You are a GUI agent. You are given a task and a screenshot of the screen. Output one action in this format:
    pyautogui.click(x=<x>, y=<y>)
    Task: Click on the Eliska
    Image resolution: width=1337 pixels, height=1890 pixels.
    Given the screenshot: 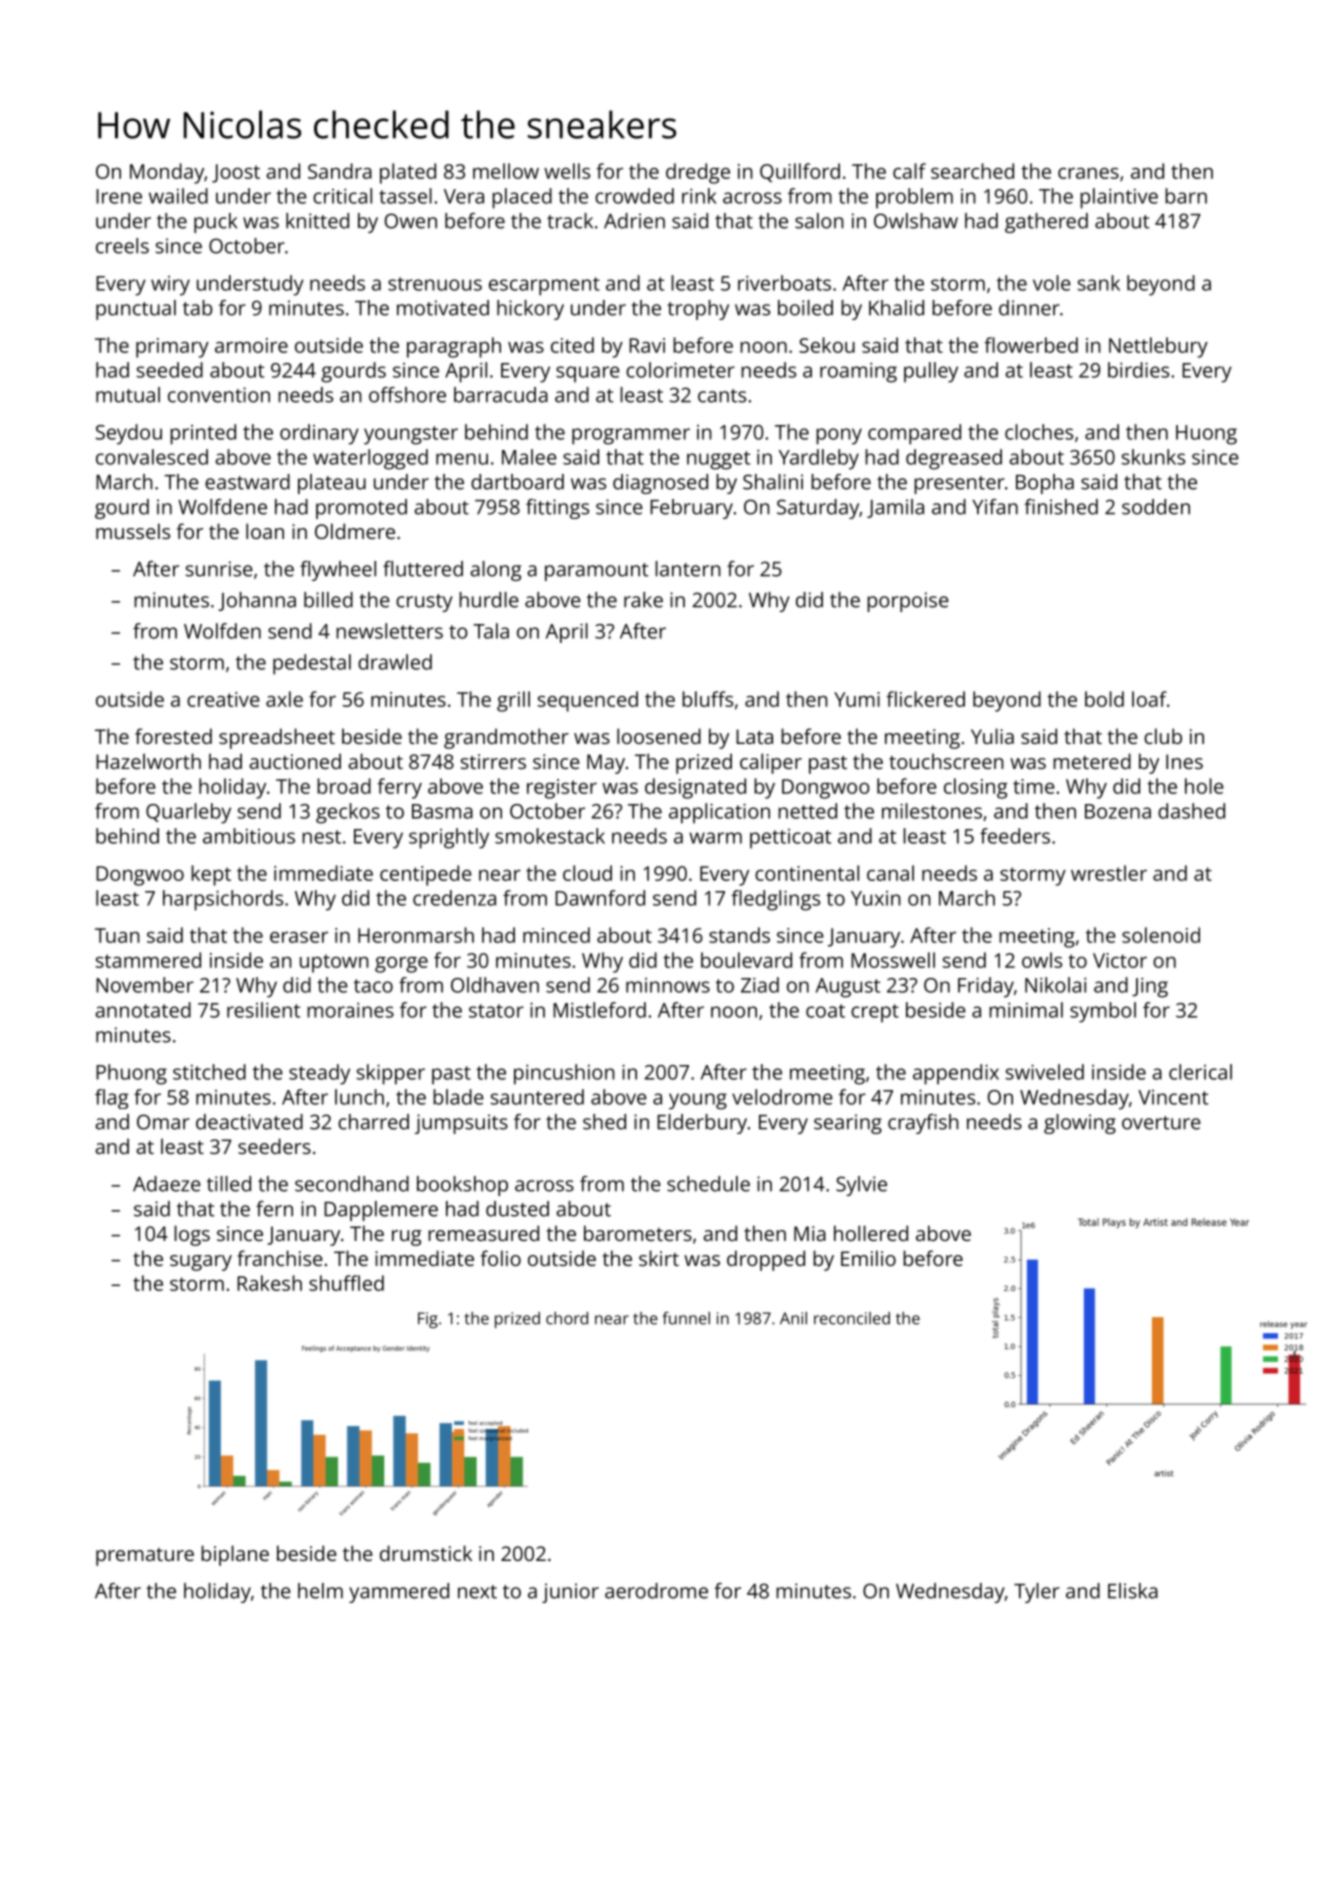 What is the action you would take?
    pyautogui.click(x=1133, y=1591)
